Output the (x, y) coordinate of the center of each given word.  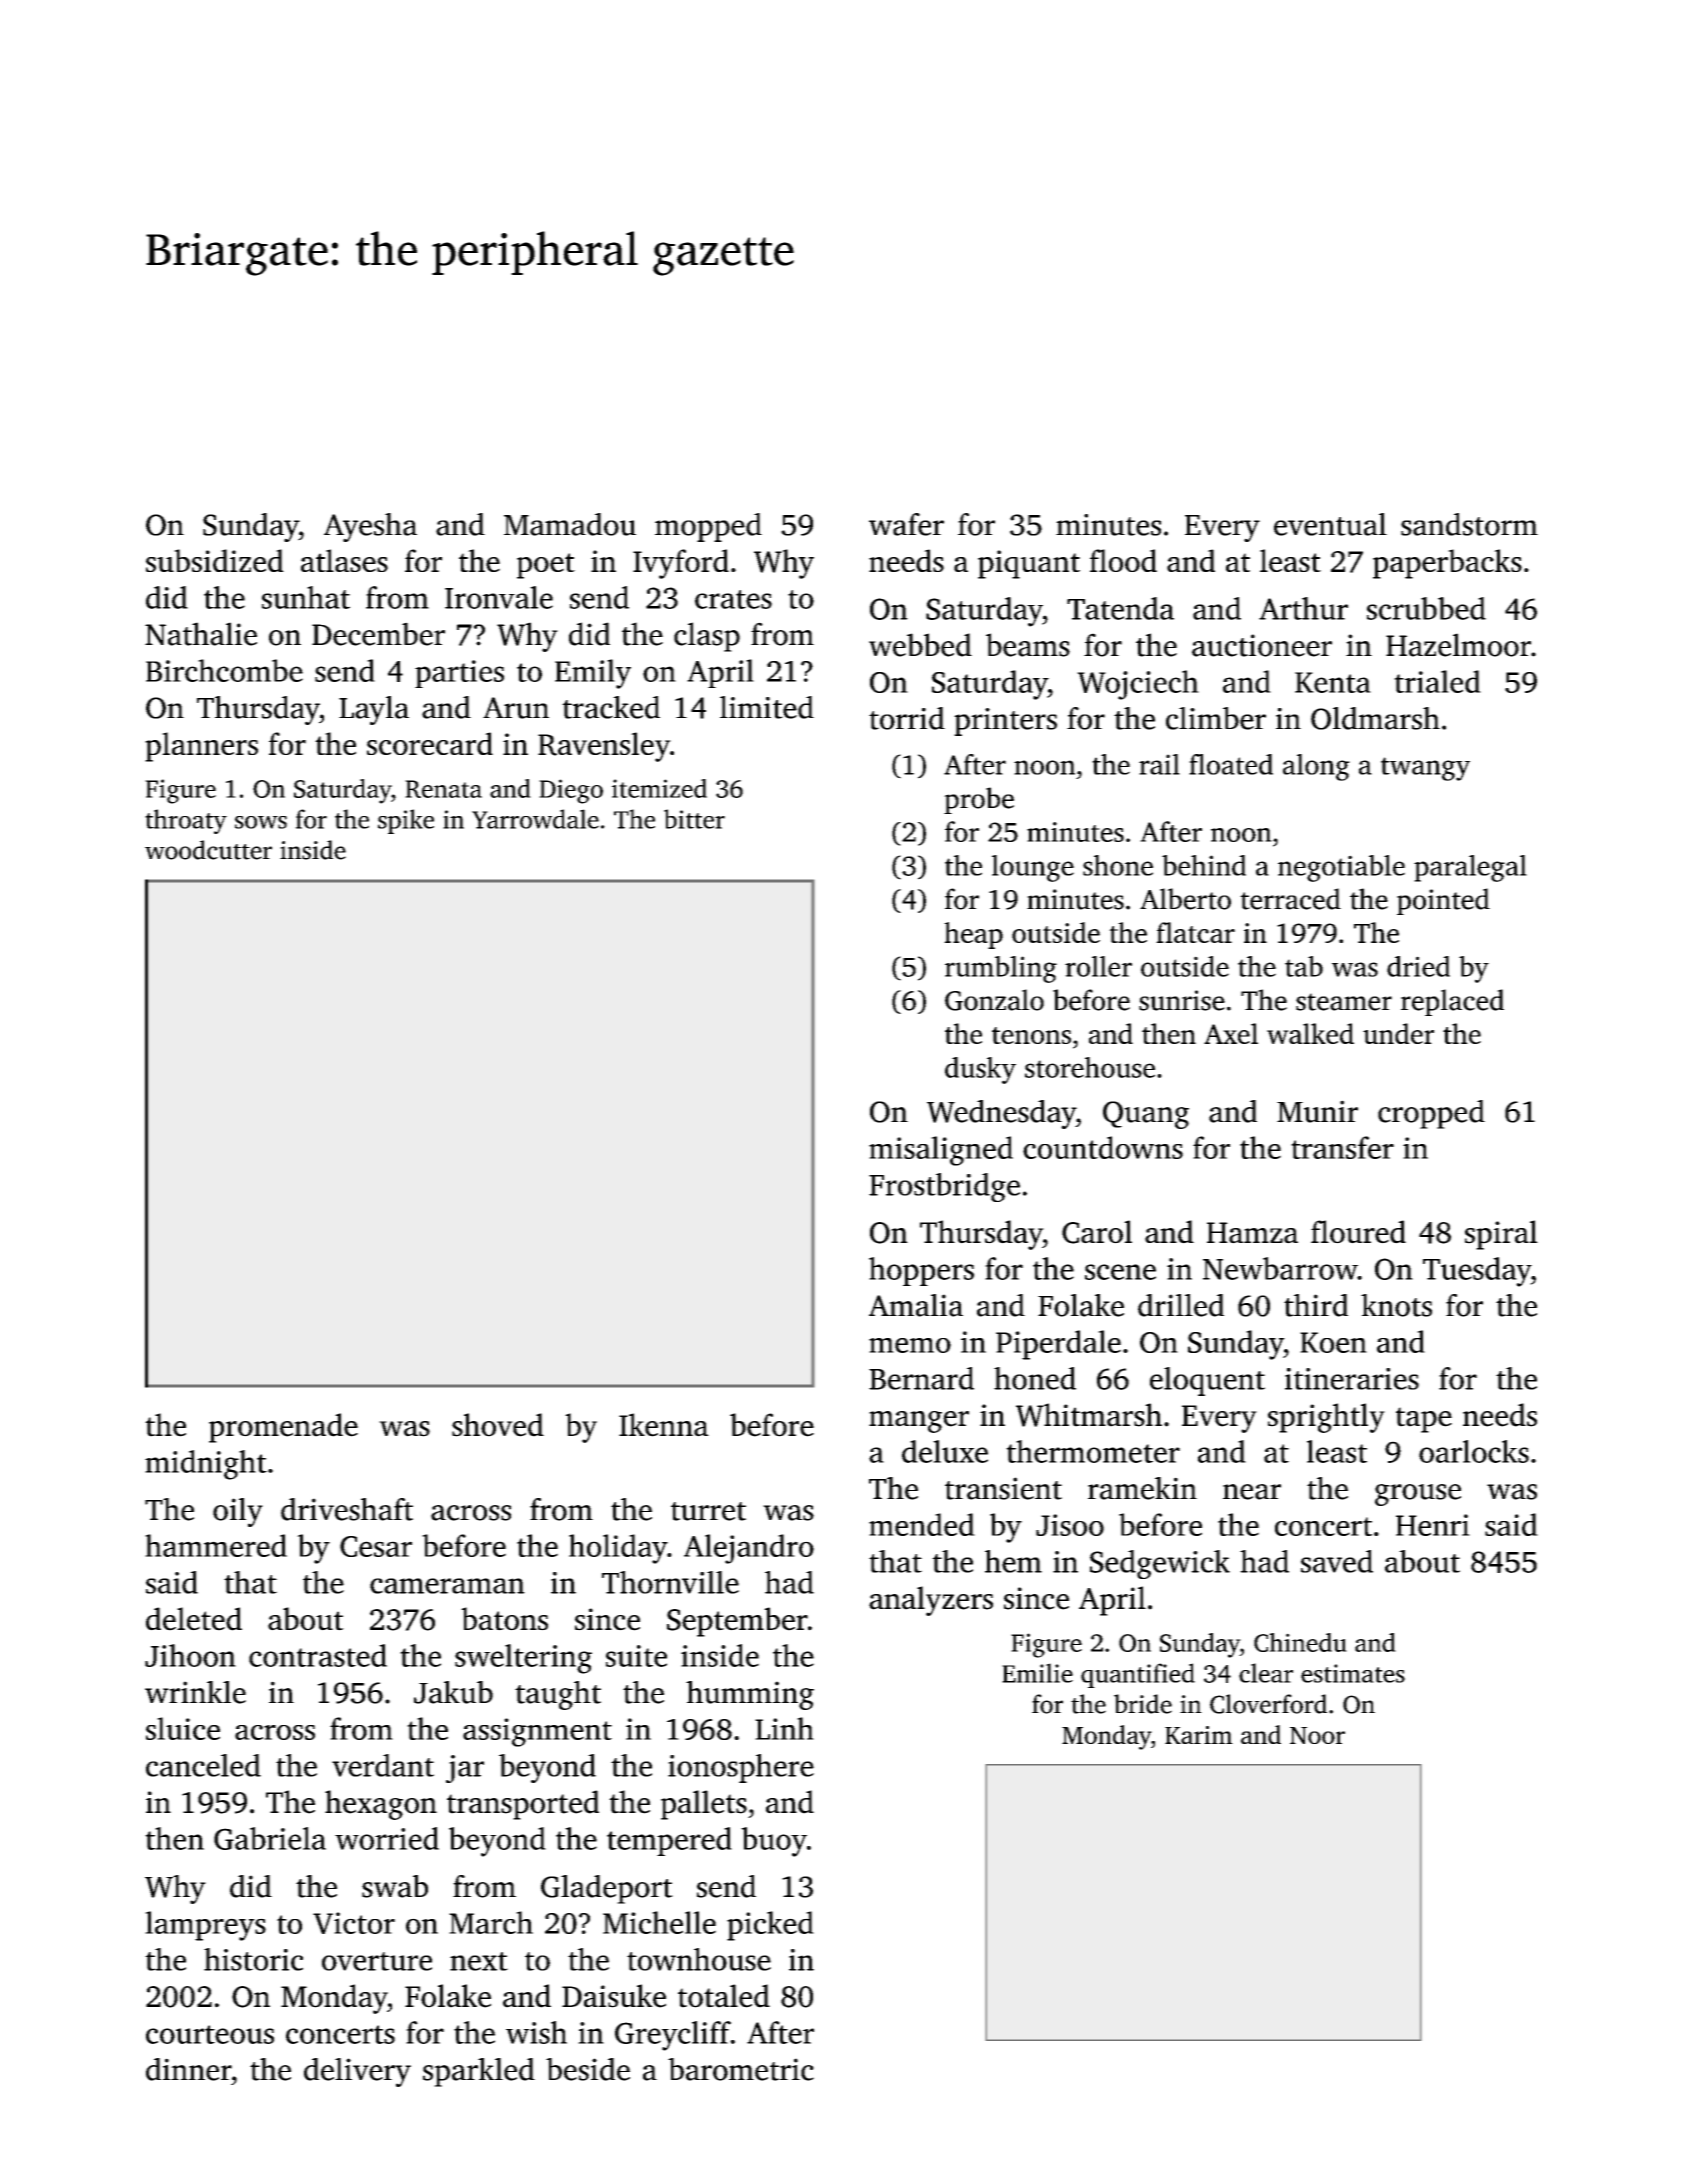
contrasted (318, 1655)
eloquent (1207, 1381)
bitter (694, 819)
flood (1123, 560)
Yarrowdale (535, 819)
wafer (906, 524)
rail (1159, 764)
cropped (1431, 1114)
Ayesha (370, 527)
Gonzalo (994, 1000)
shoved (498, 1425)
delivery (357, 2072)
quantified (1138, 1675)
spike (406, 821)
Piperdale (1058, 1345)
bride (1143, 1704)
